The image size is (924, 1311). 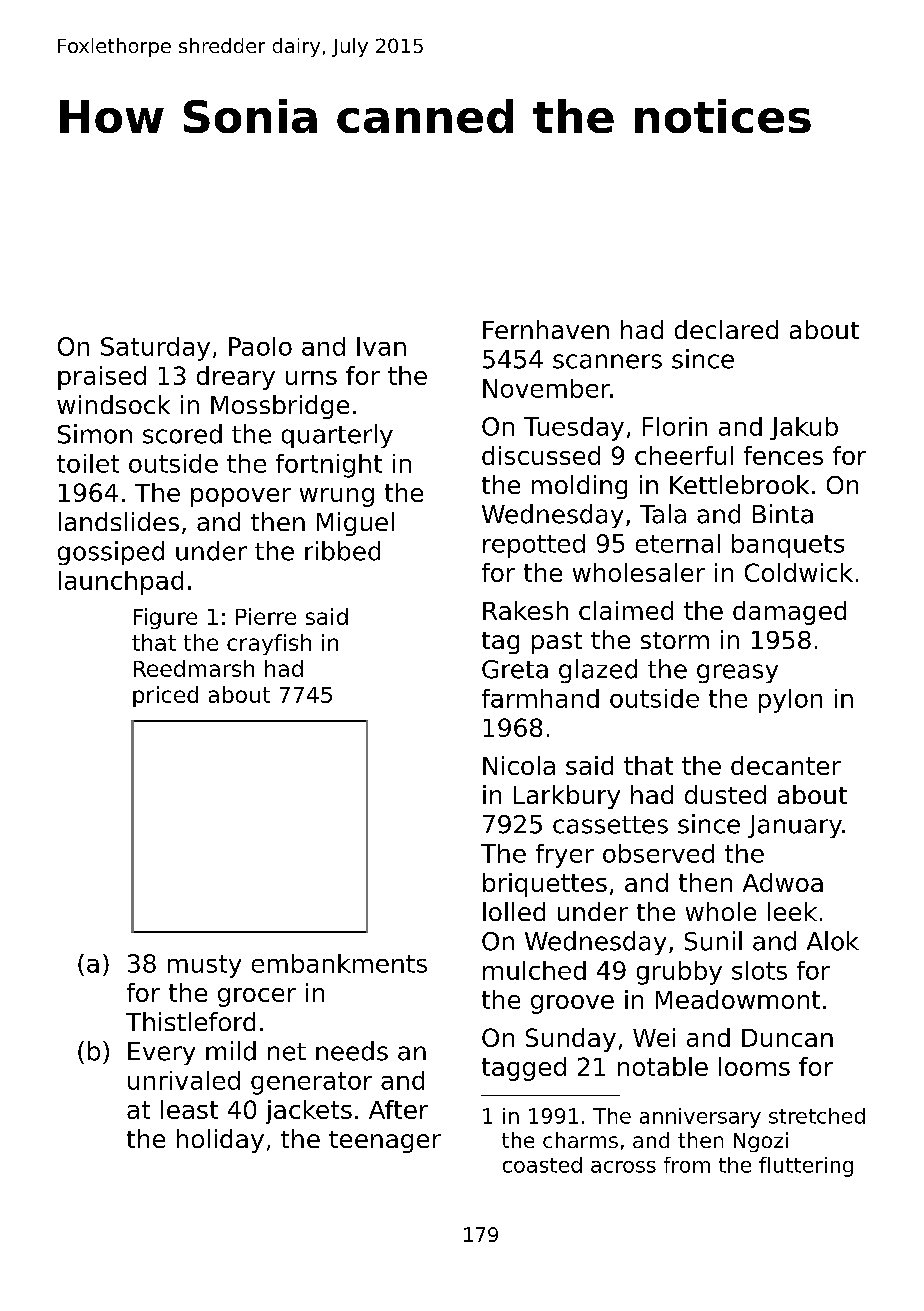 I want to click on damaged, so click(x=789, y=613).
